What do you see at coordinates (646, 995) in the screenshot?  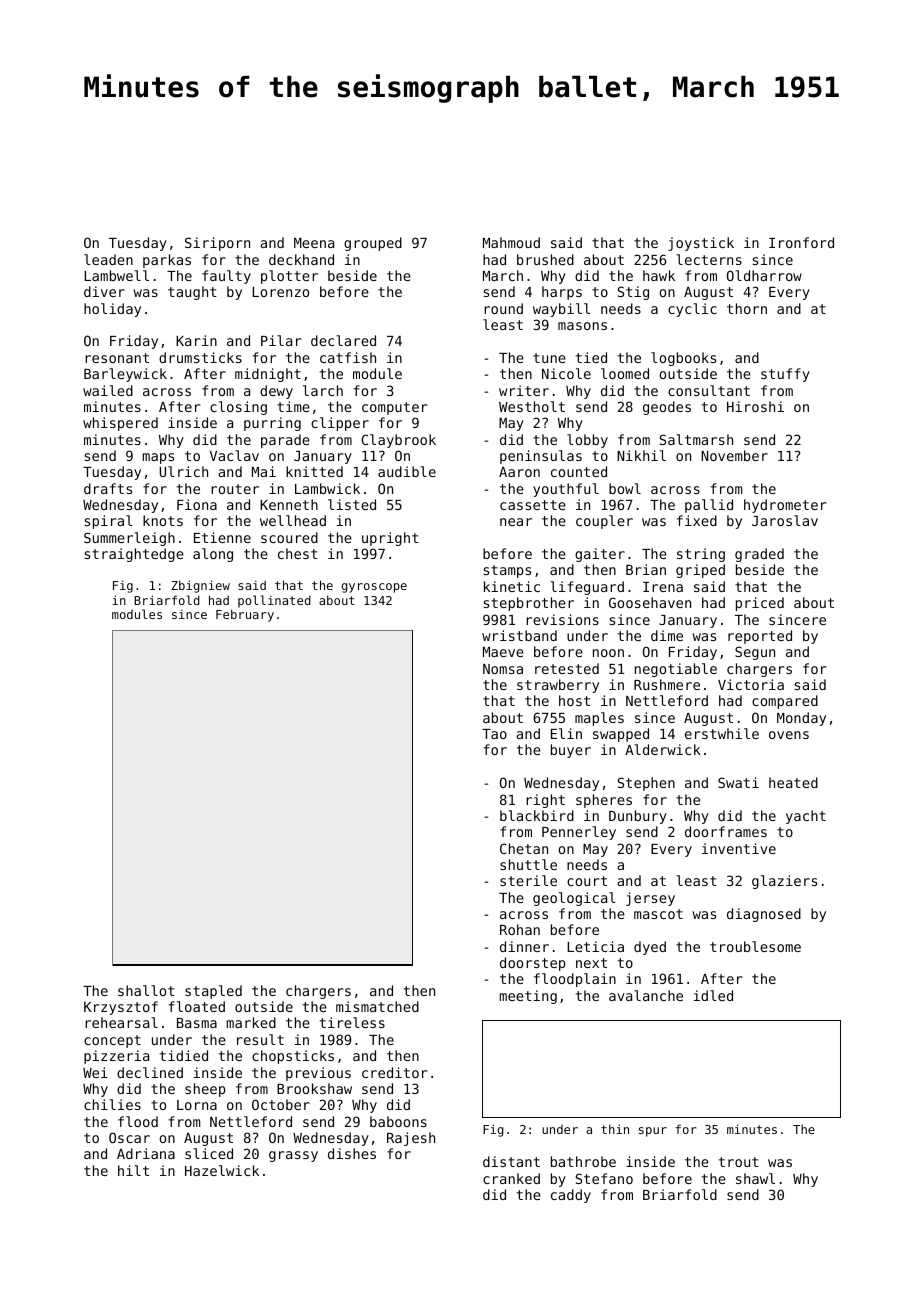 I see `avalanche` at bounding box center [646, 995].
